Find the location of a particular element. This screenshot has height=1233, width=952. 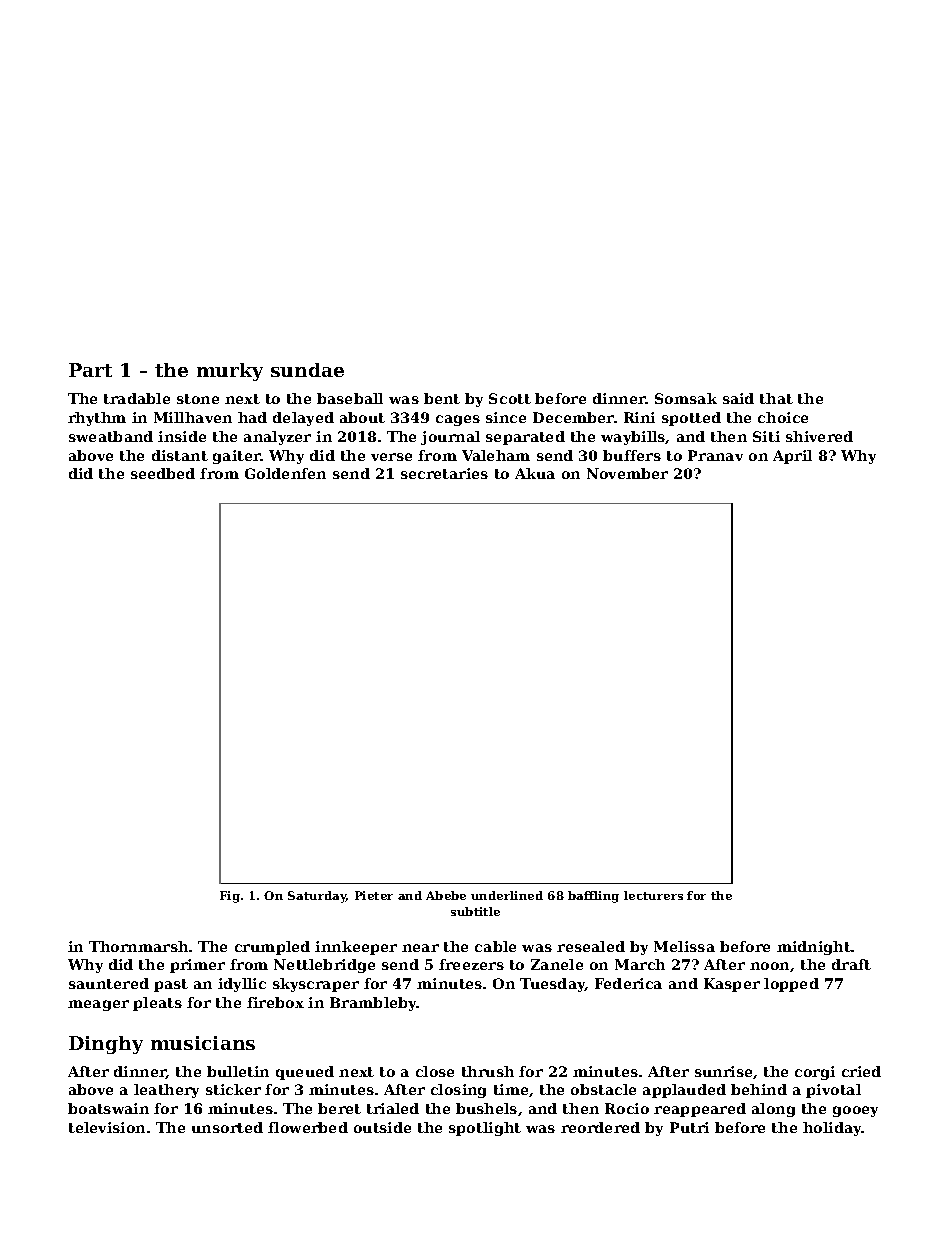

shivered is located at coordinates (819, 436).
